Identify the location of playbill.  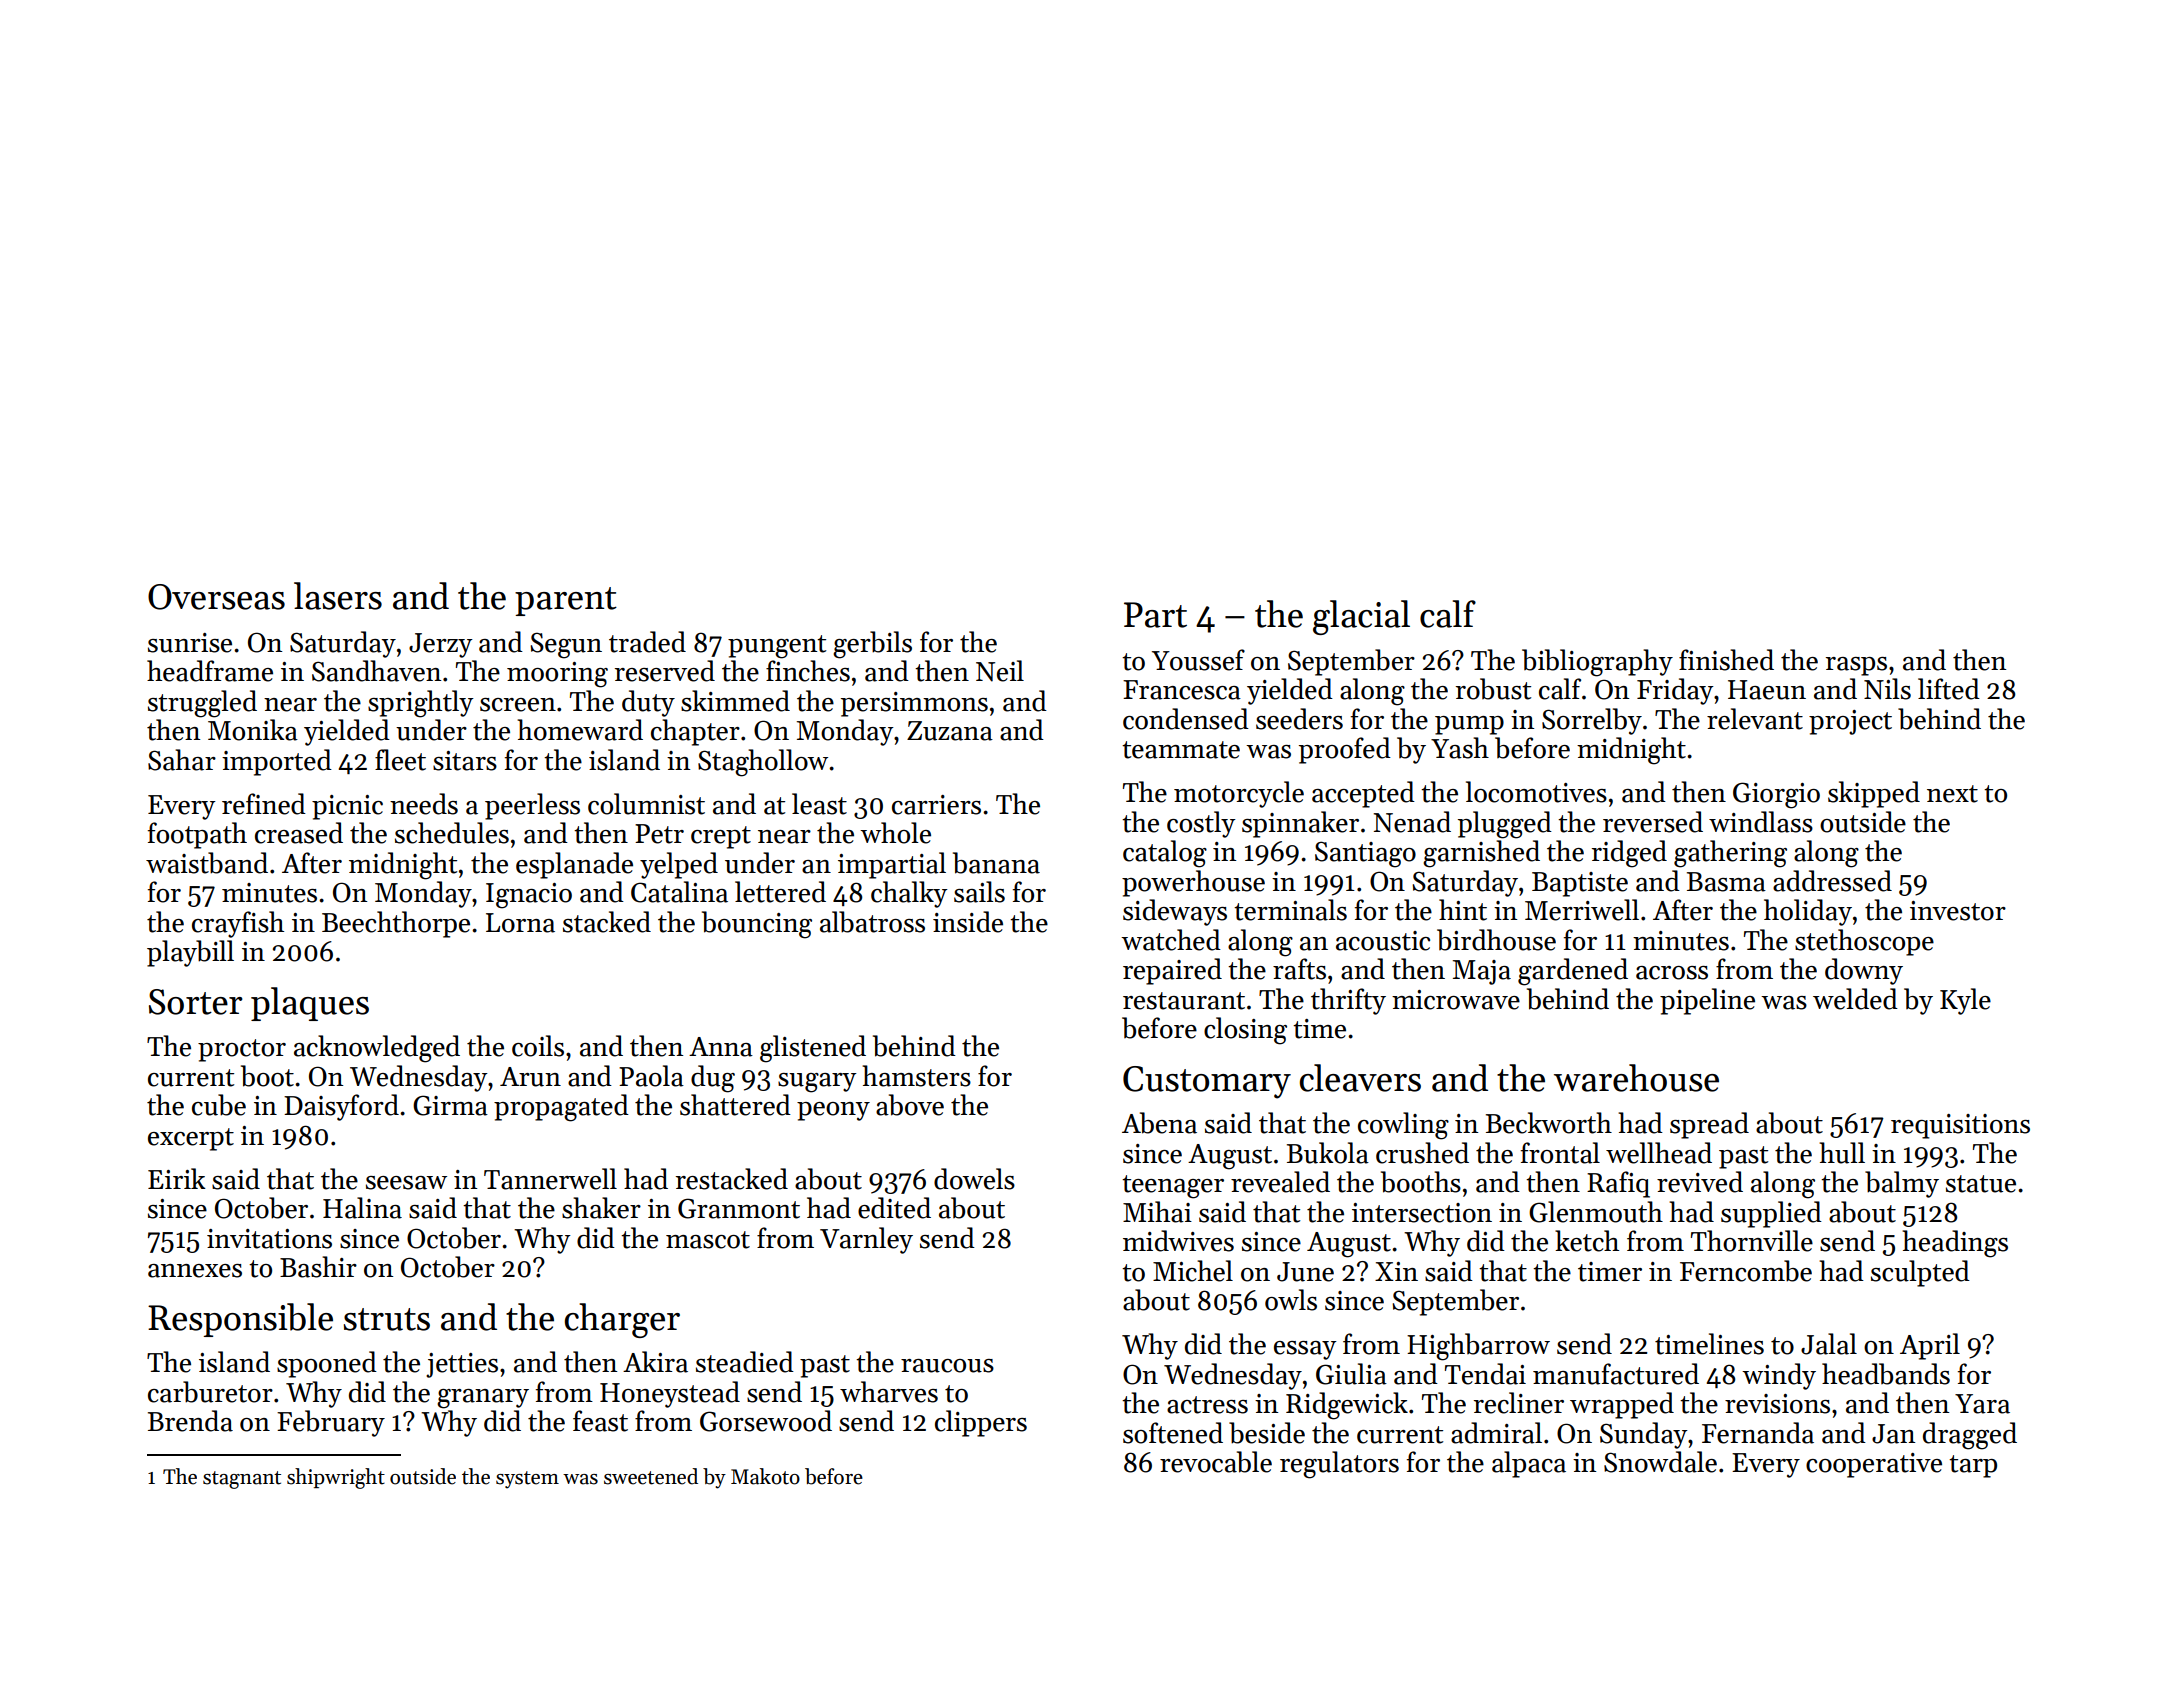
(190, 953).
